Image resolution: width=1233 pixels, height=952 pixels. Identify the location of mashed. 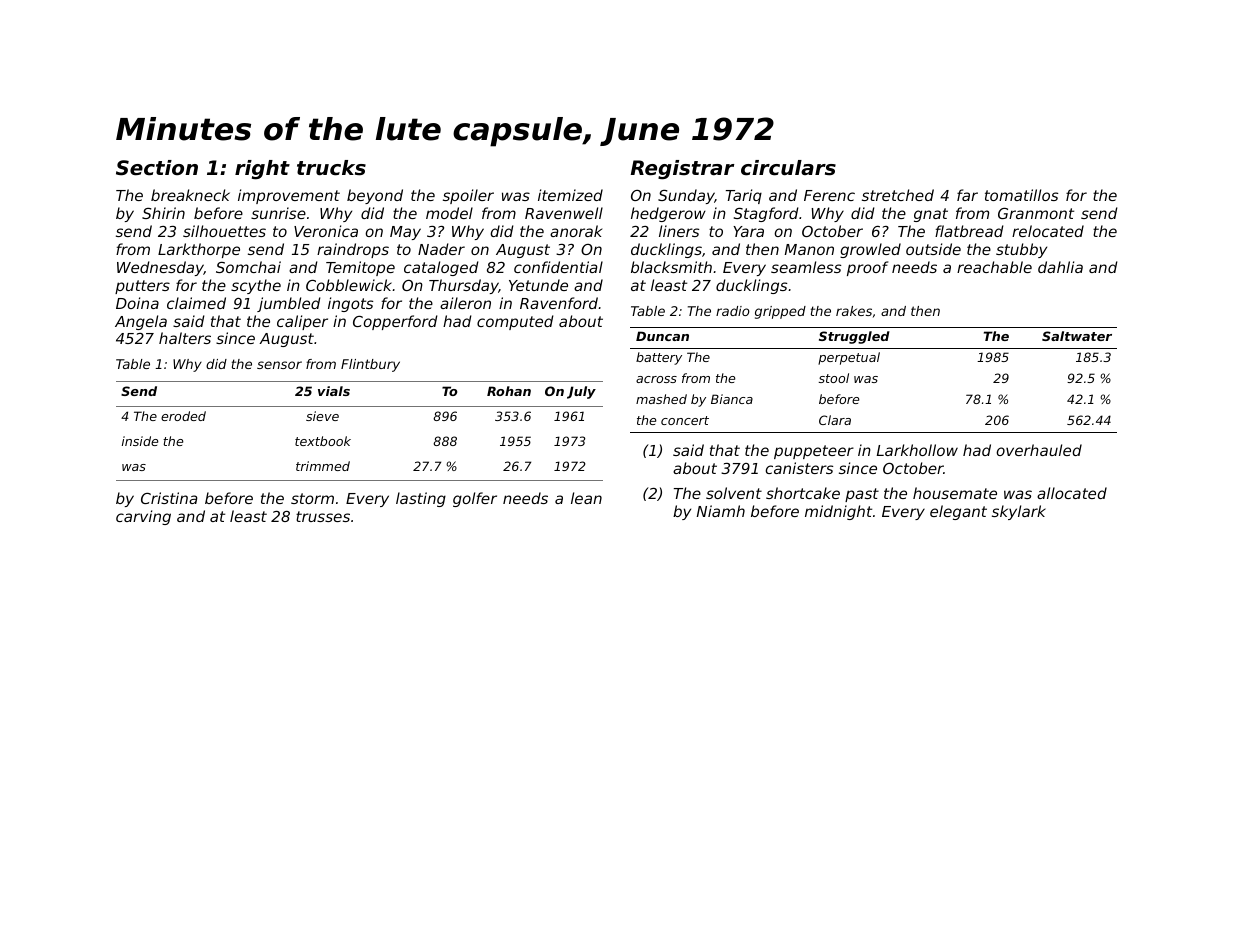
(661, 399).
